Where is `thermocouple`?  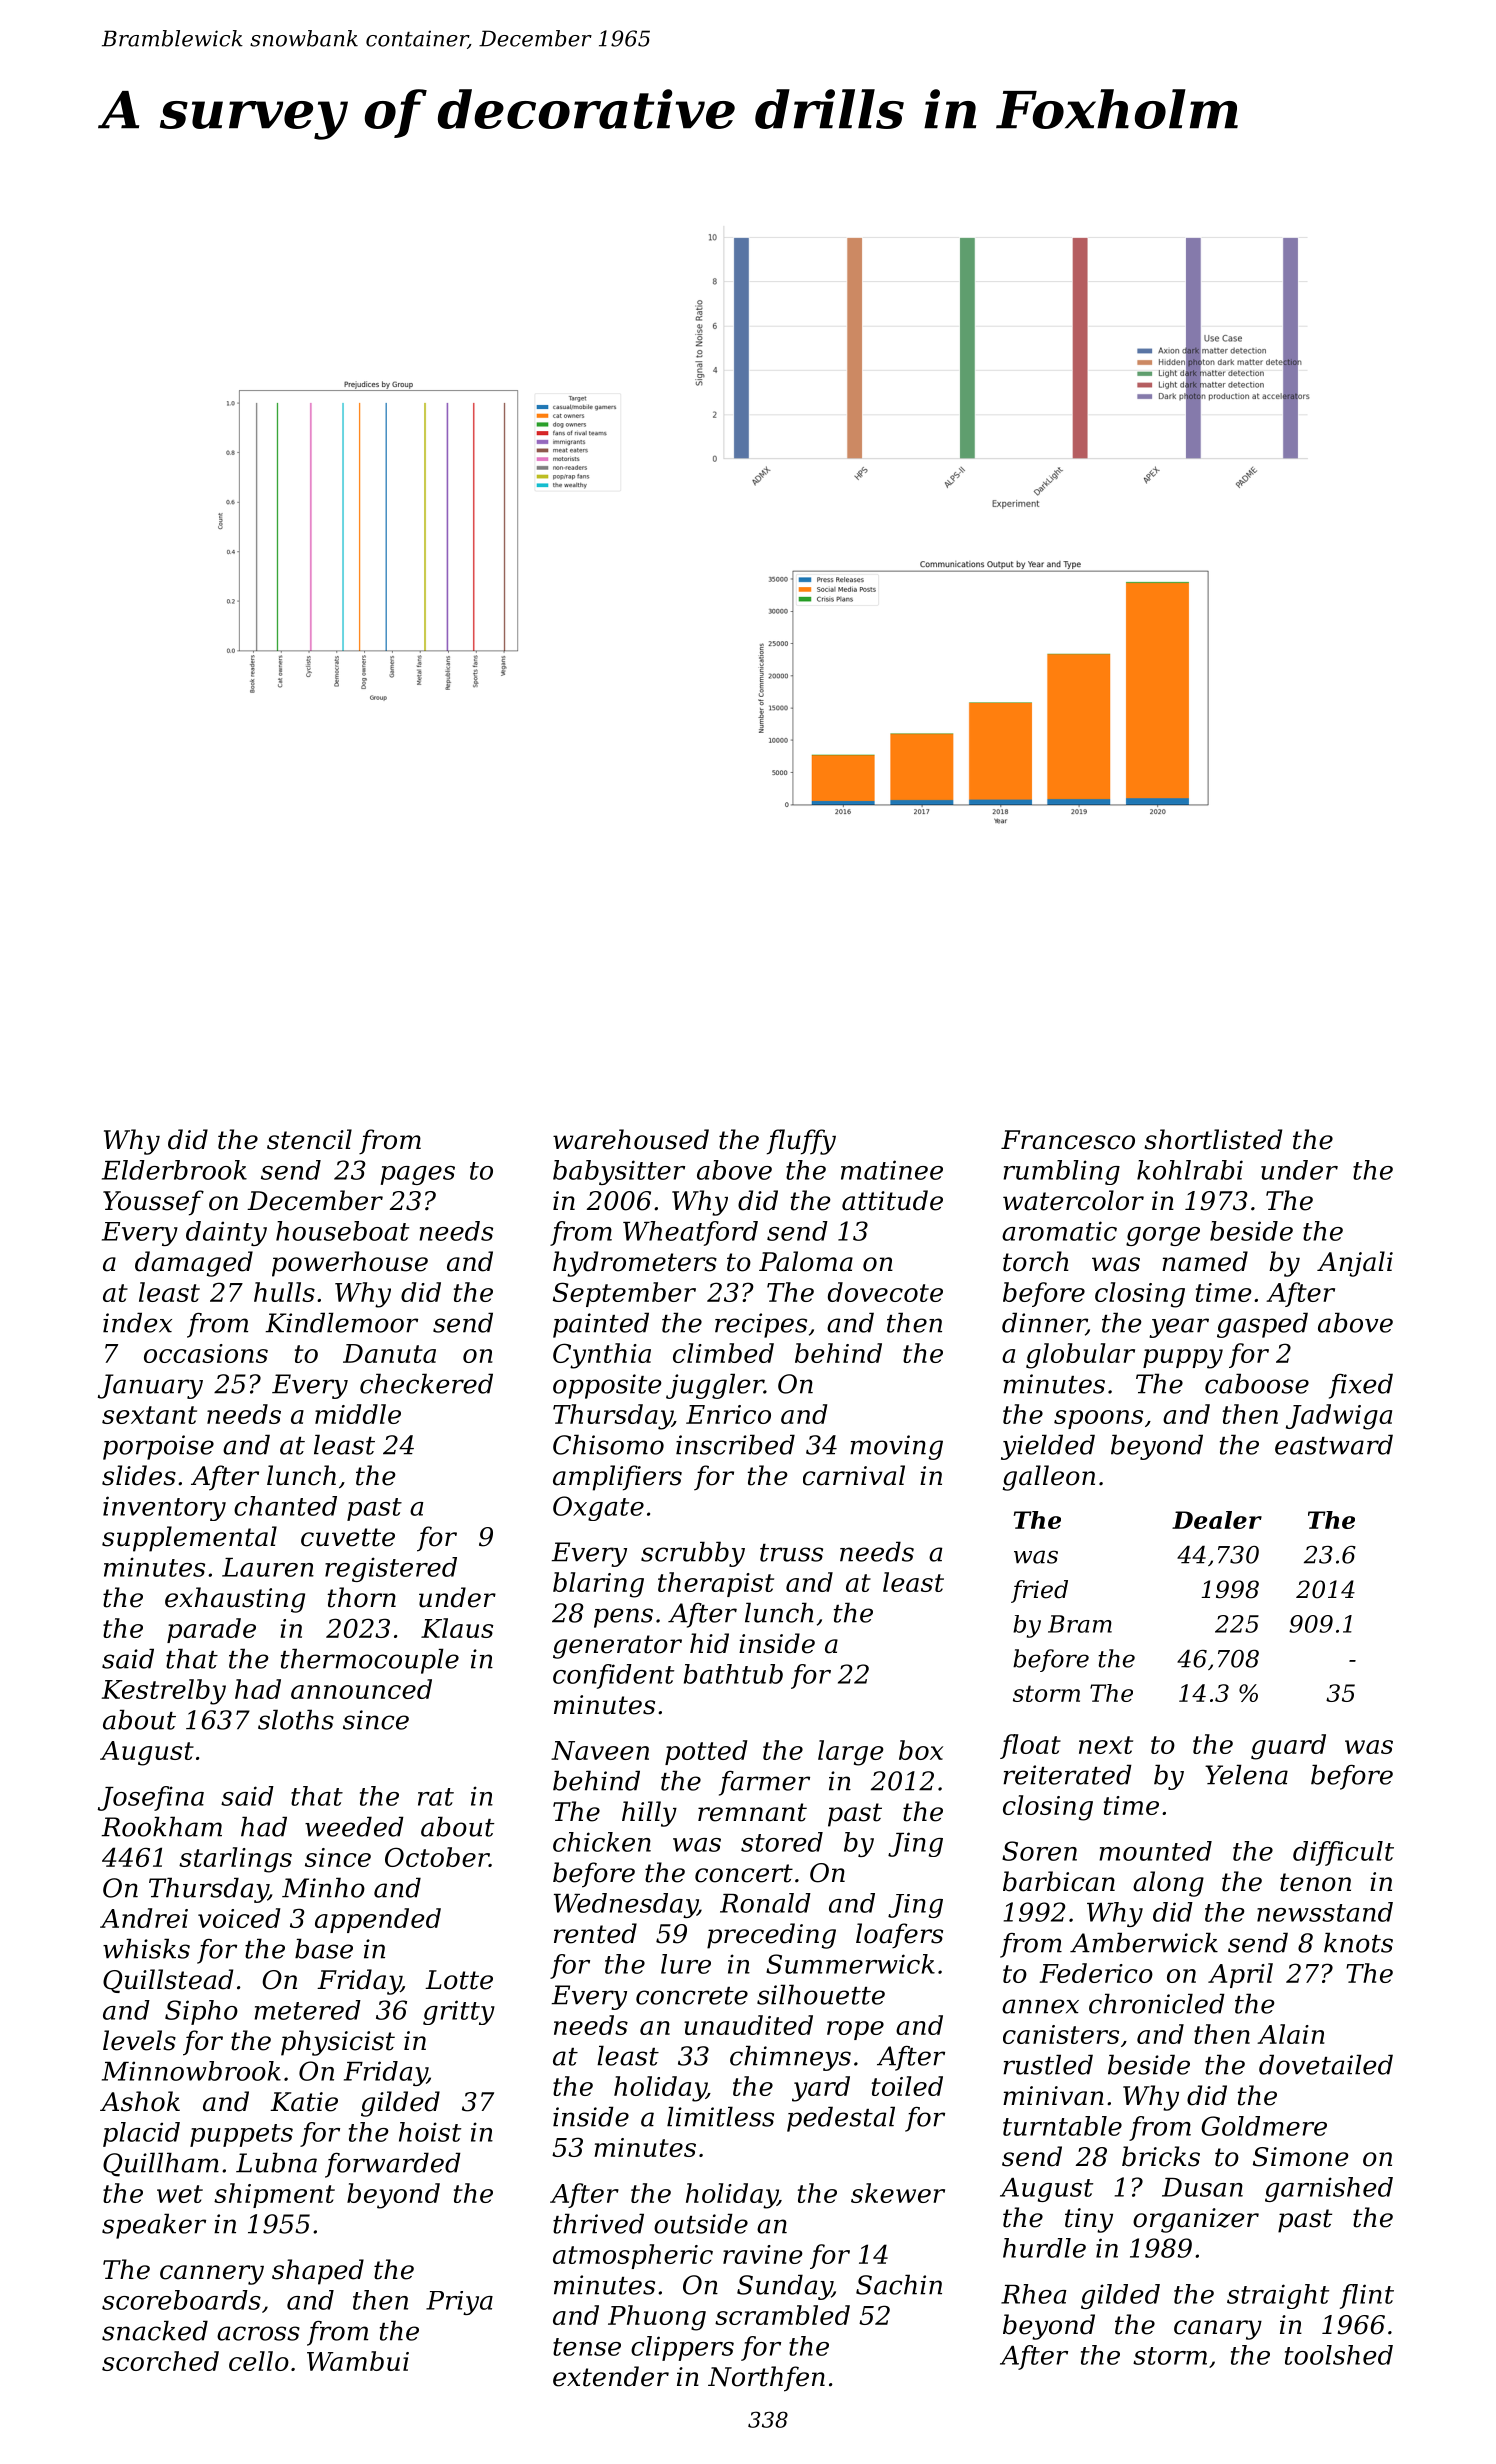
thermocouple is located at coordinates (370, 1661).
